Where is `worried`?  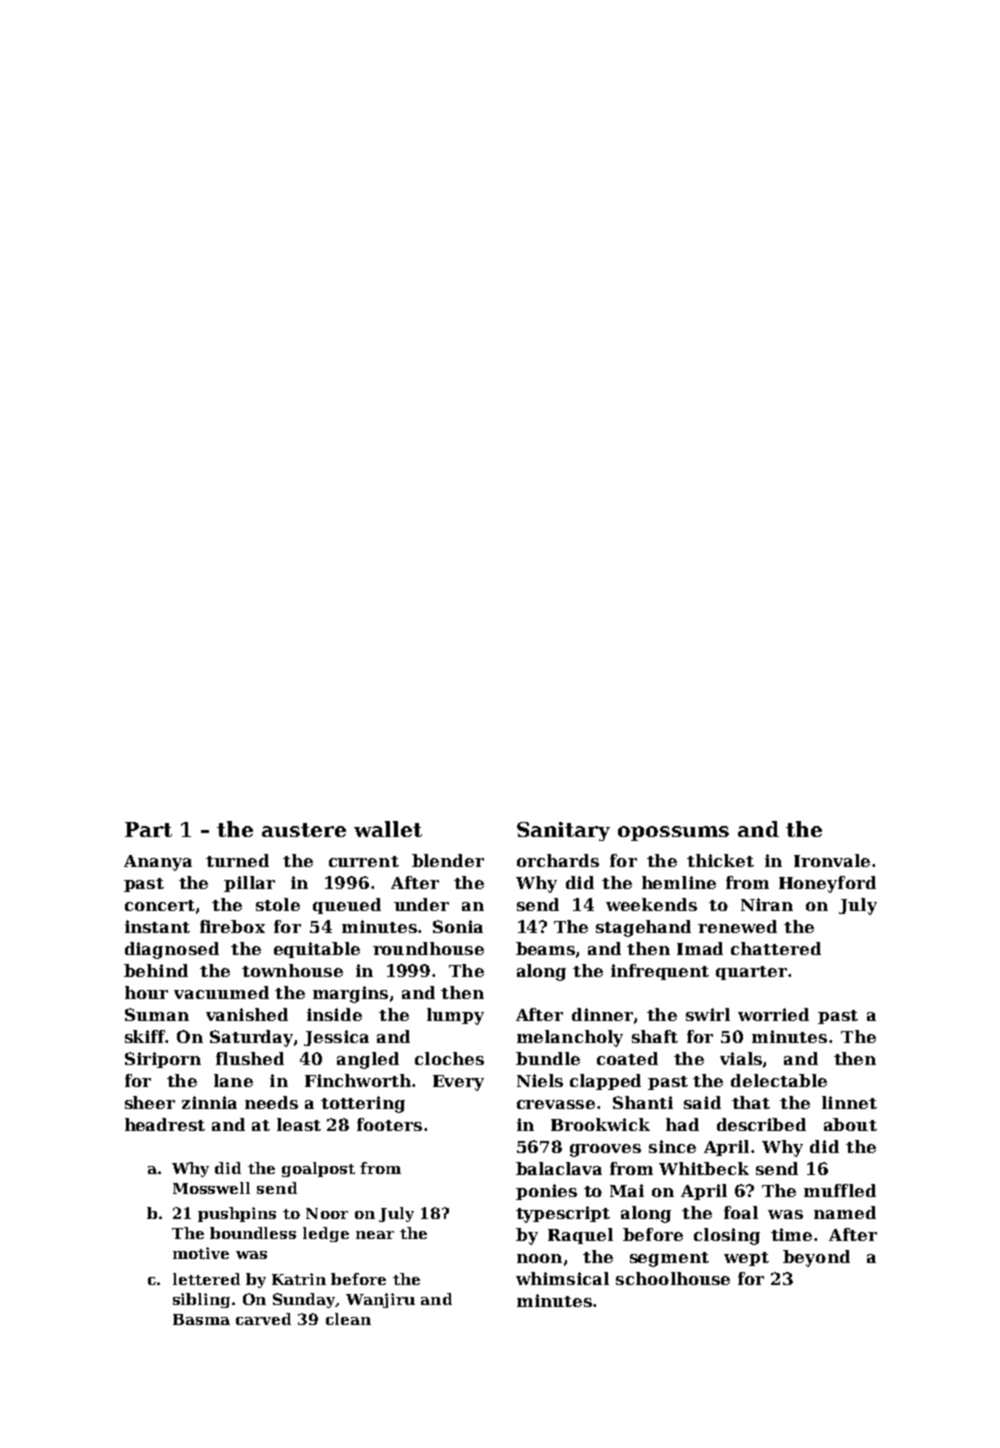 worried is located at coordinates (773, 1014).
